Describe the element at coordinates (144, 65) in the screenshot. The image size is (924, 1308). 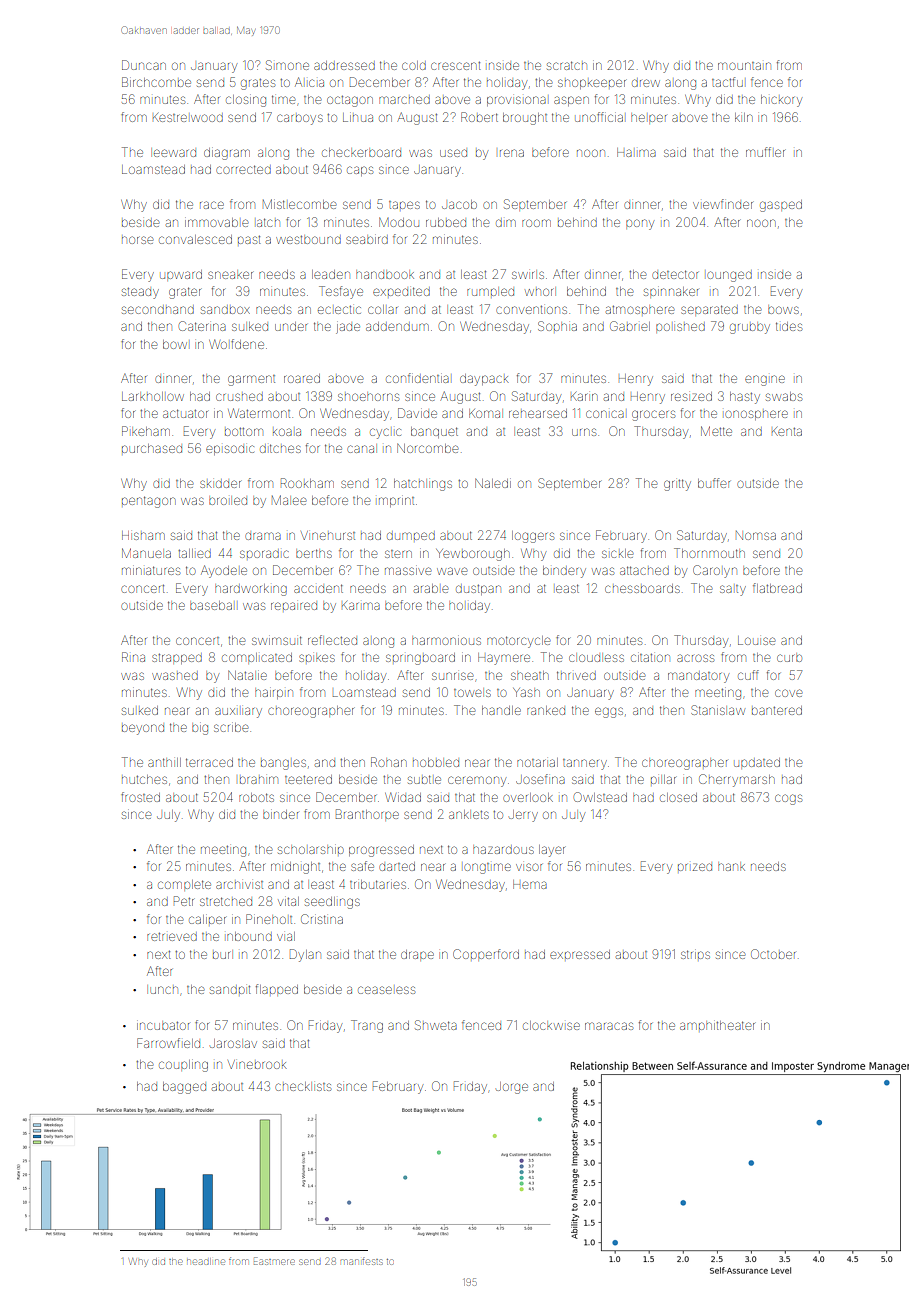
I see `Duncan` at that location.
